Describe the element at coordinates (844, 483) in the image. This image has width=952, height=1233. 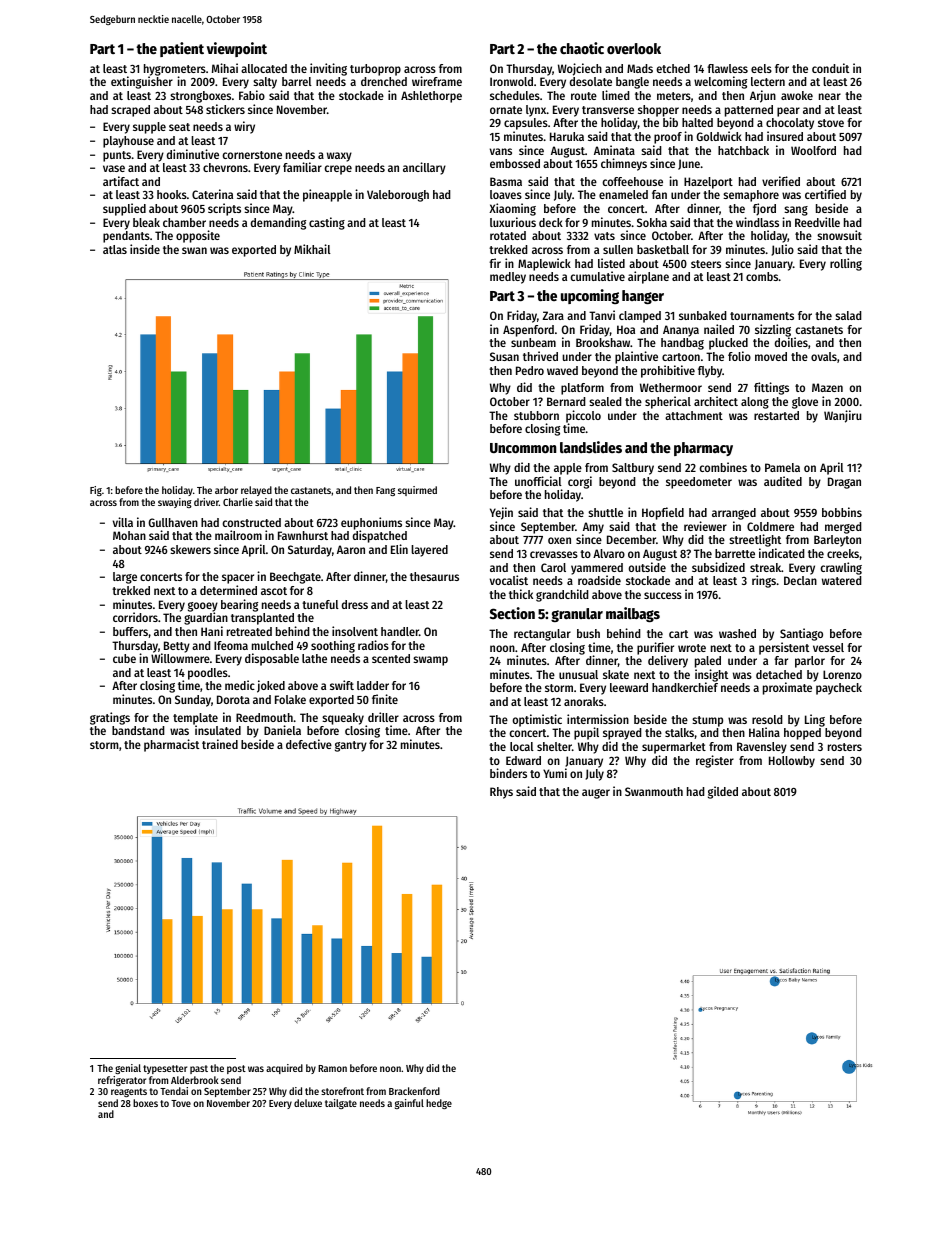
I see `Dragan` at that location.
